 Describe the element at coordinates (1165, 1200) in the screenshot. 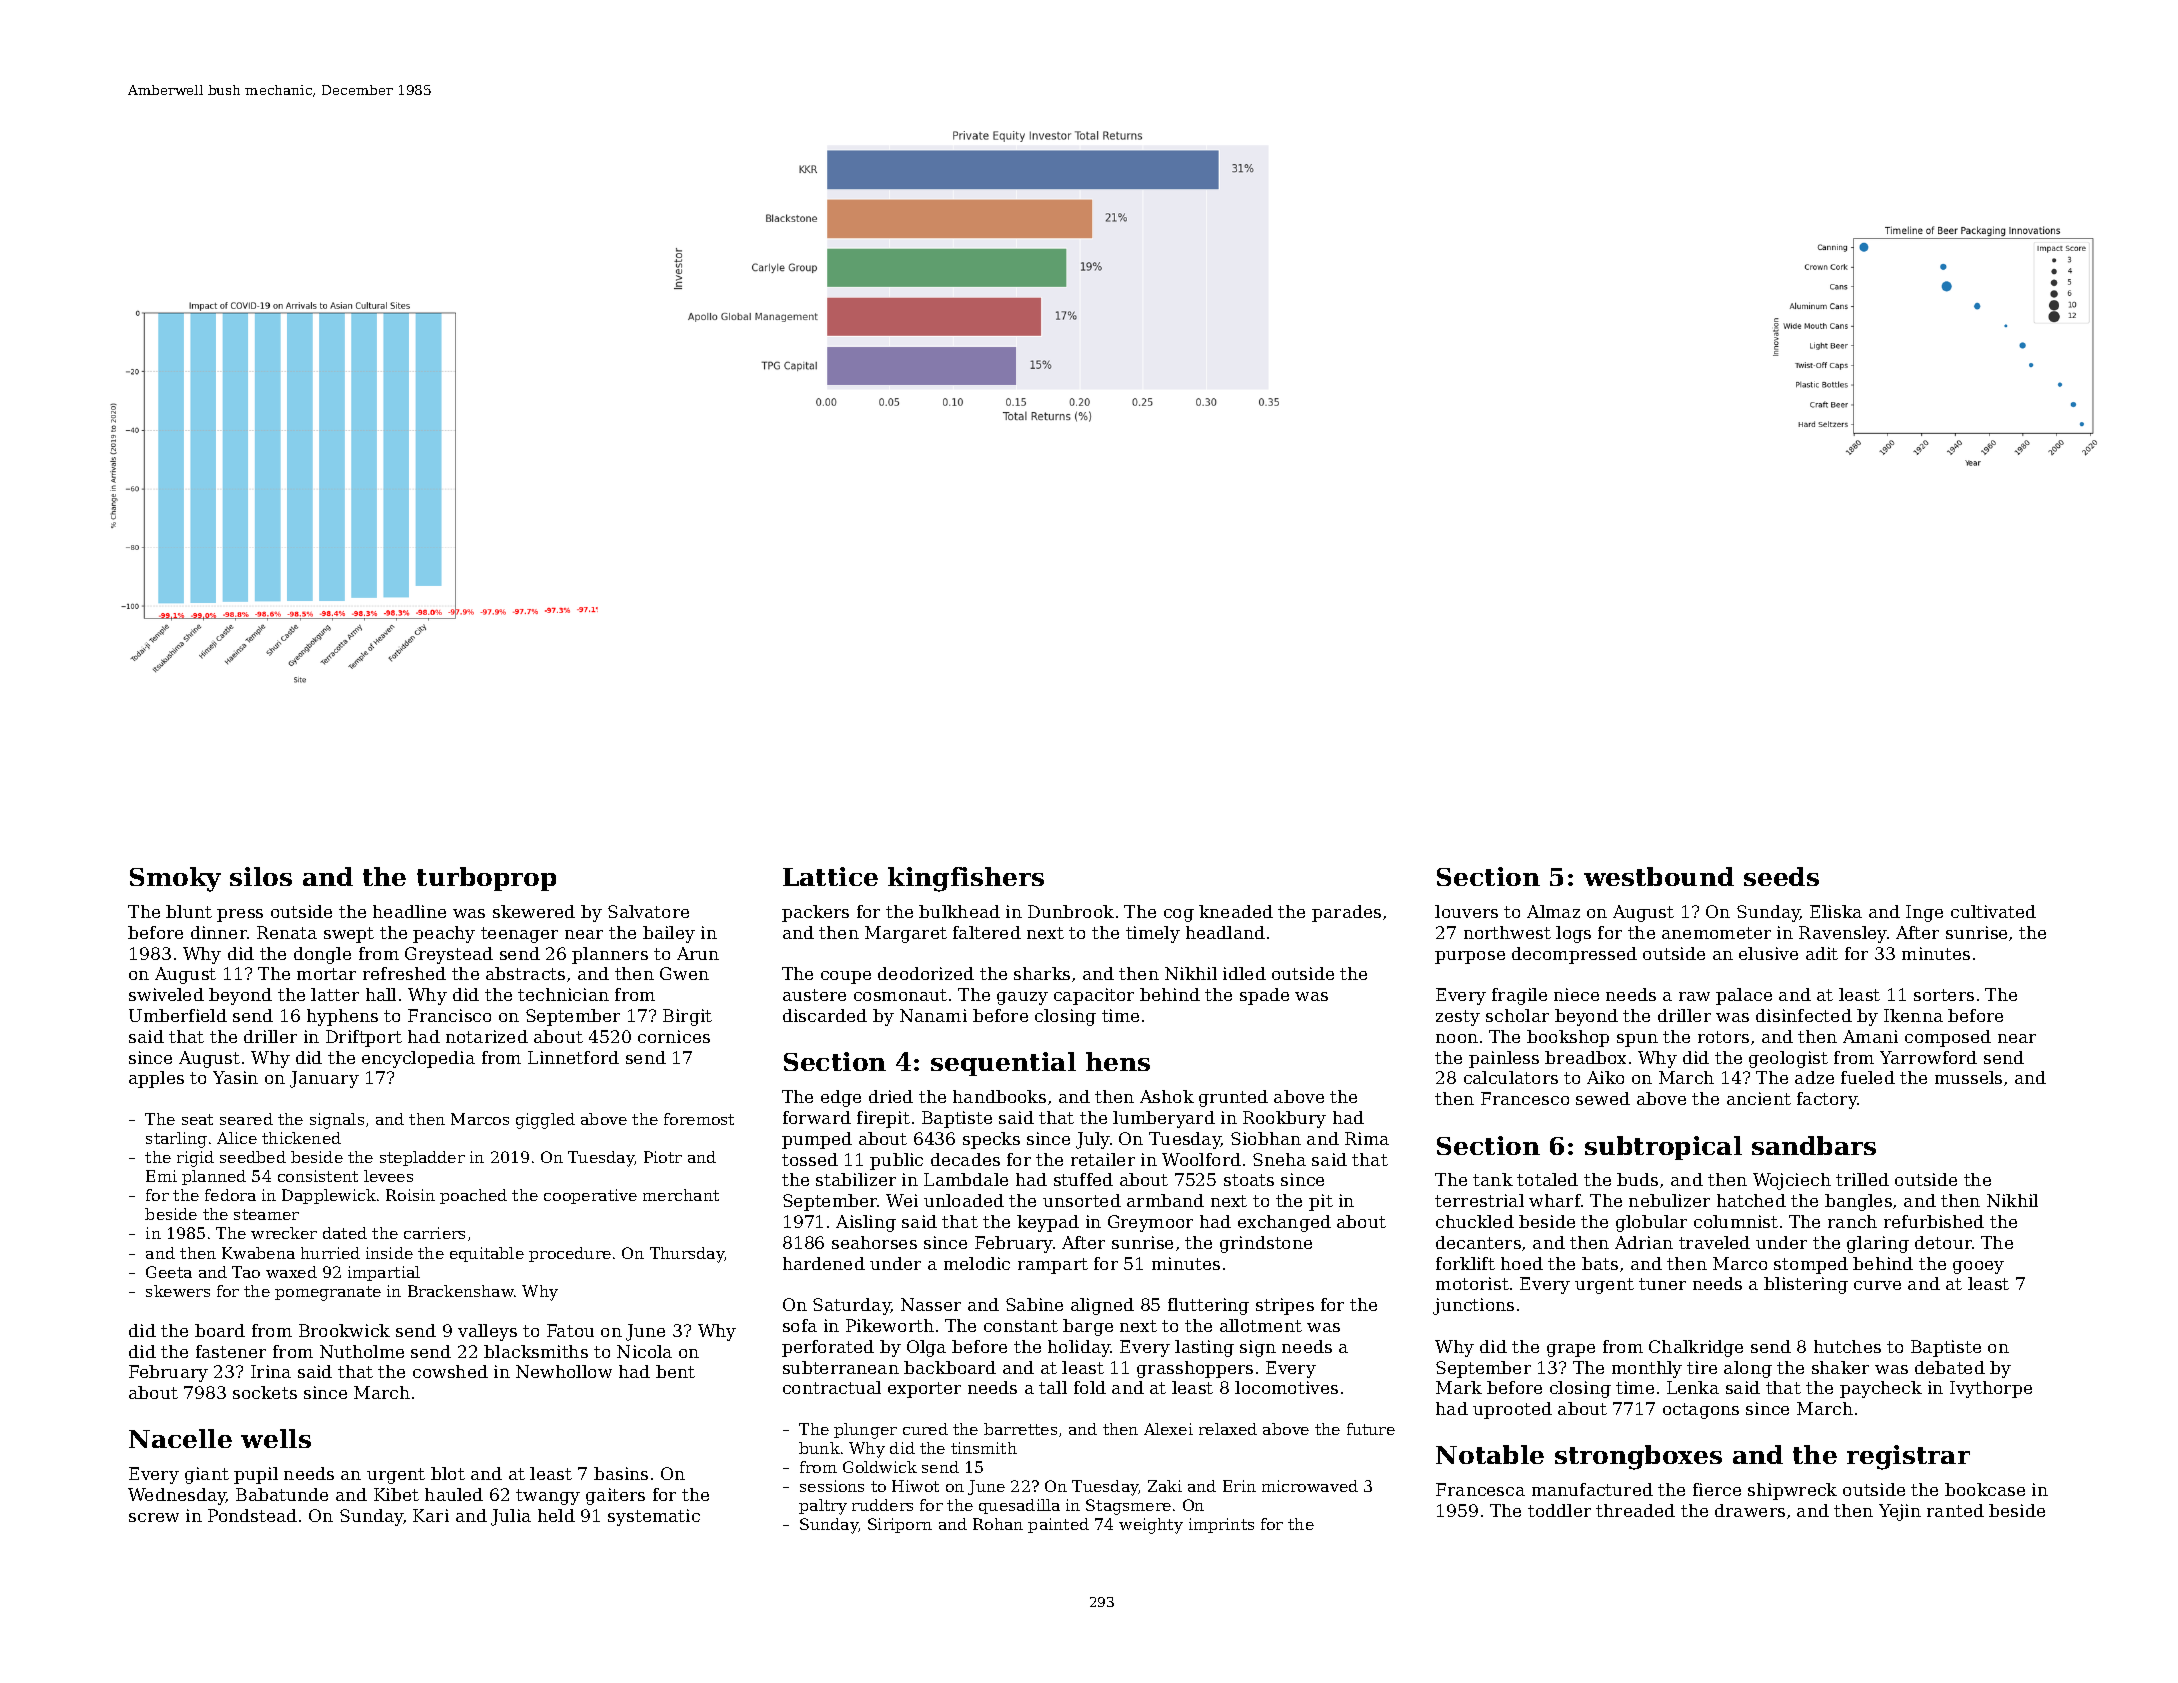

I see `armband` at that location.
